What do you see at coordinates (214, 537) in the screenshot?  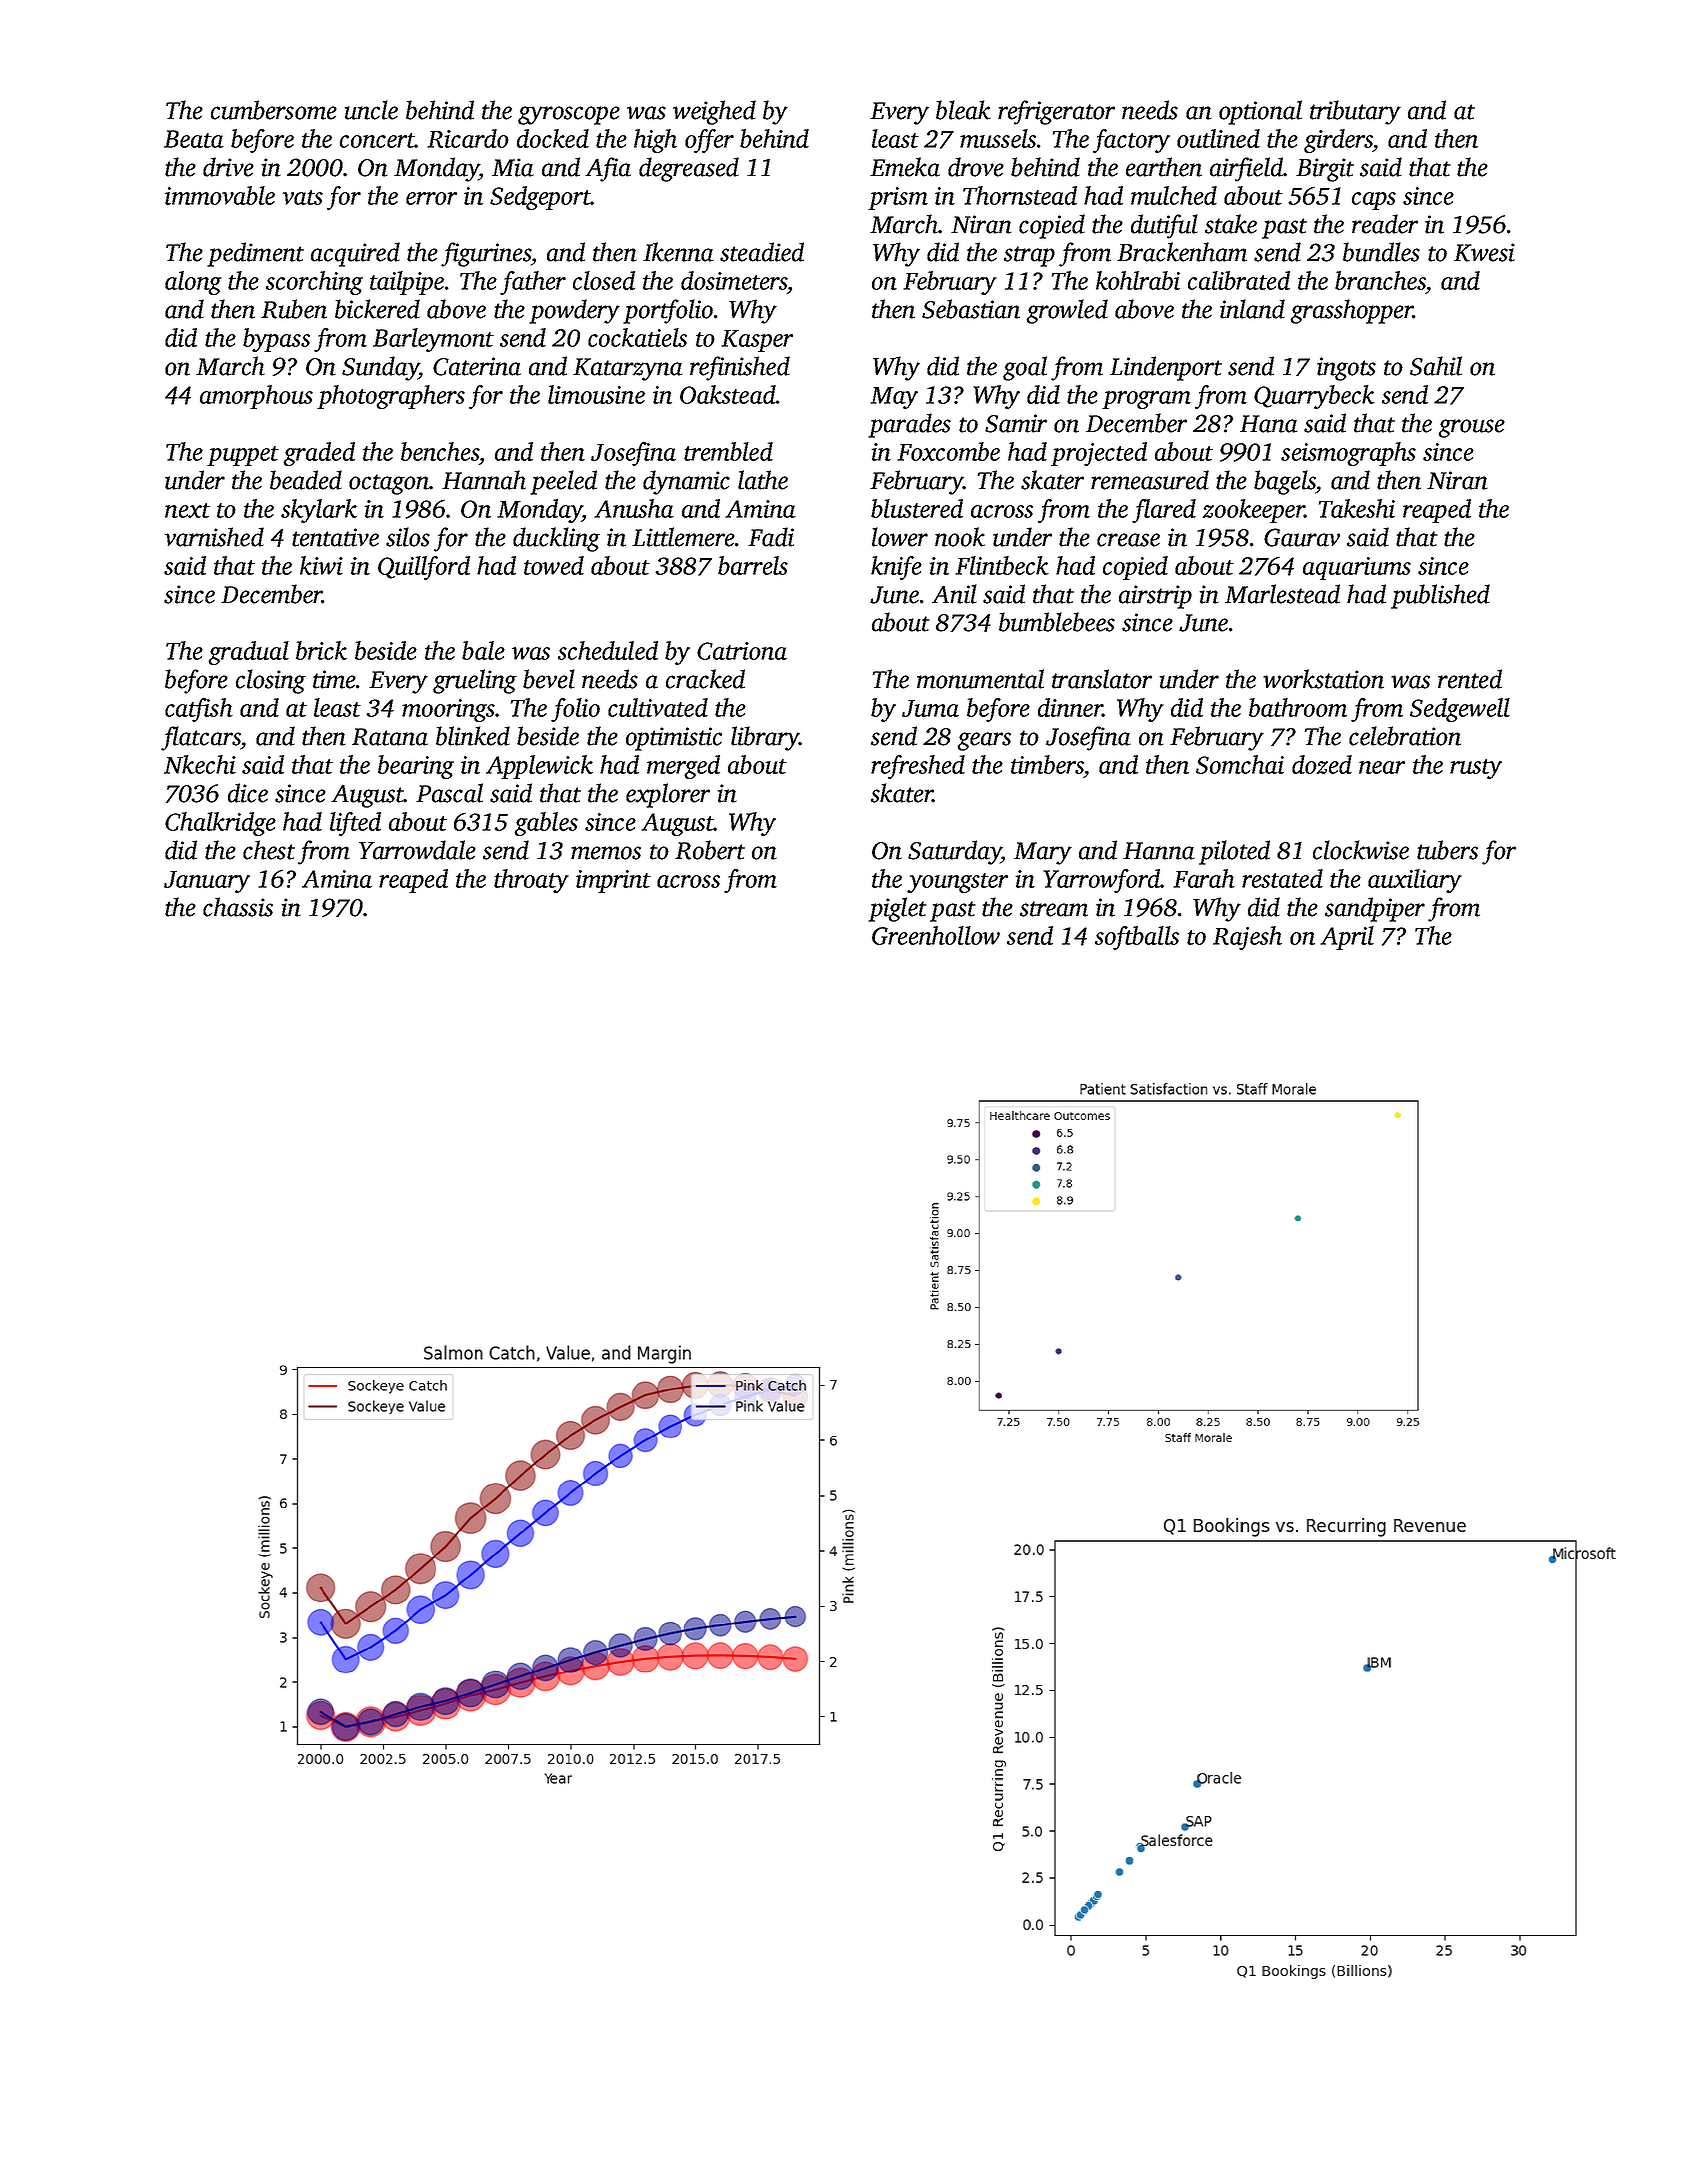 I see `varnished` at bounding box center [214, 537].
